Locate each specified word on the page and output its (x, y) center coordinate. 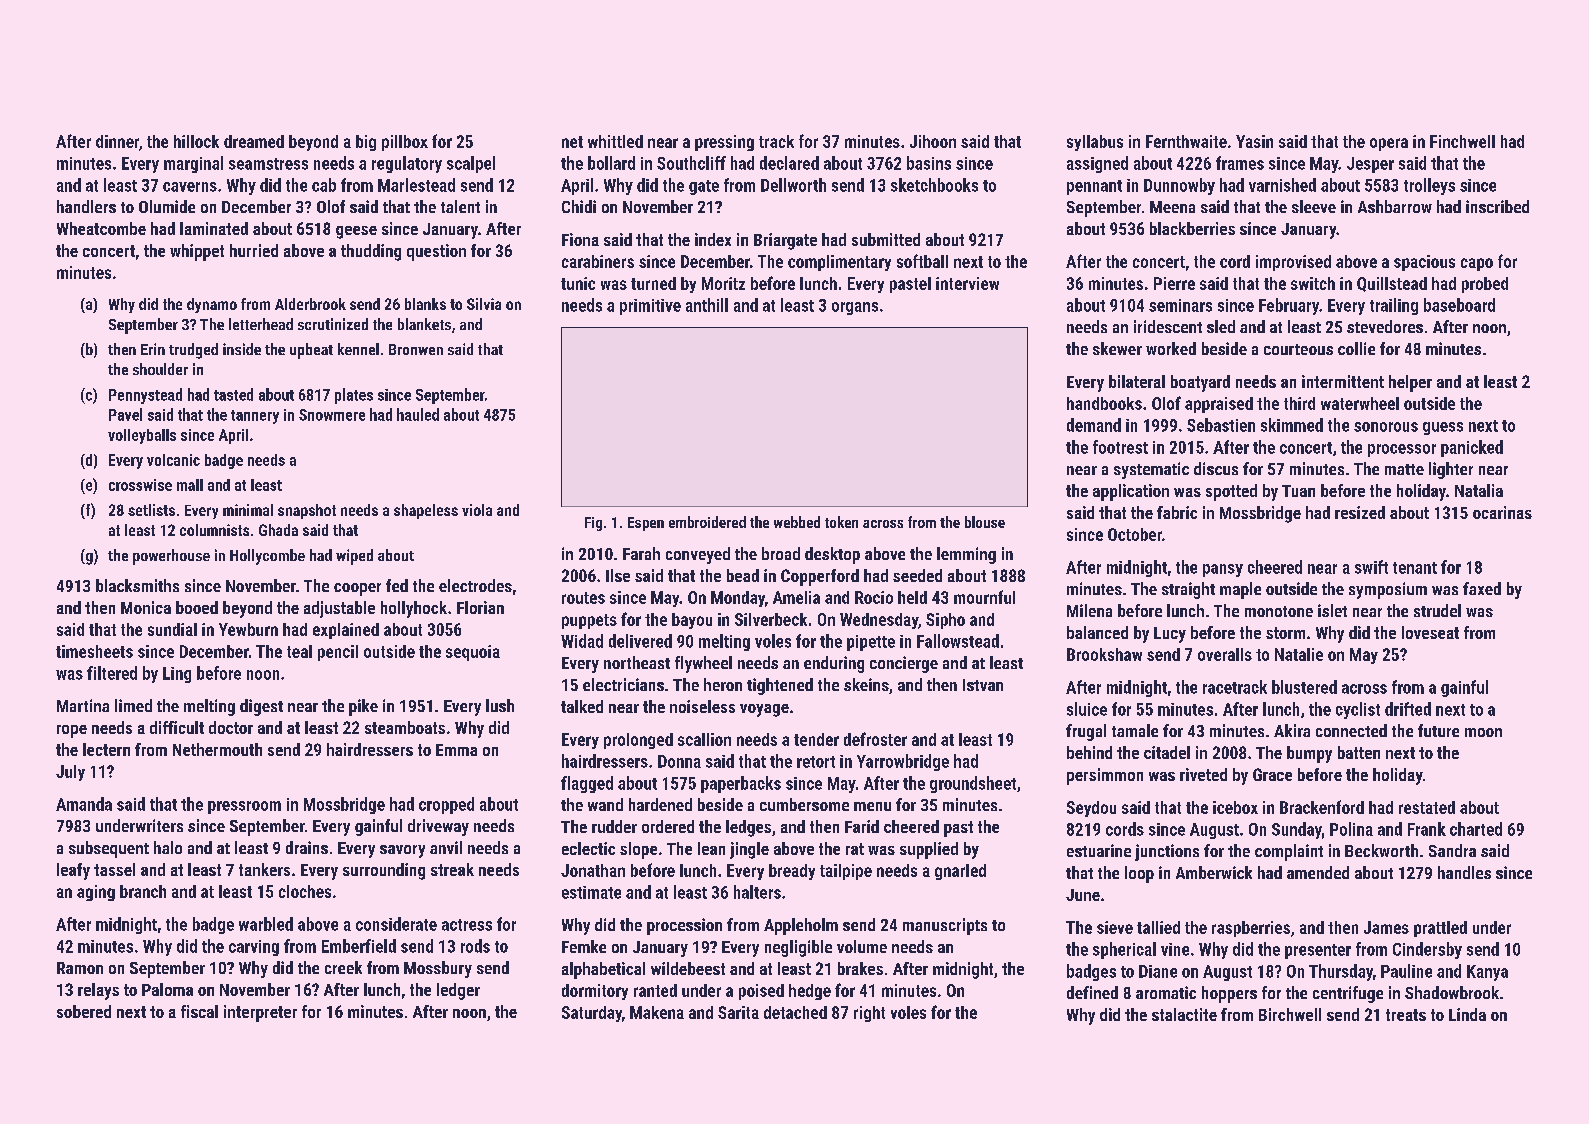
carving (254, 948)
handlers (86, 206)
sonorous (1386, 427)
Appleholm (801, 926)
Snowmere (332, 415)
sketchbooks (934, 185)
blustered (1304, 687)
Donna (679, 761)
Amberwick (1214, 872)
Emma (456, 750)
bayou (692, 621)
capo (1477, 264)
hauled (418, 414)
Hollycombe (267, 557)
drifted (1408, 709)
